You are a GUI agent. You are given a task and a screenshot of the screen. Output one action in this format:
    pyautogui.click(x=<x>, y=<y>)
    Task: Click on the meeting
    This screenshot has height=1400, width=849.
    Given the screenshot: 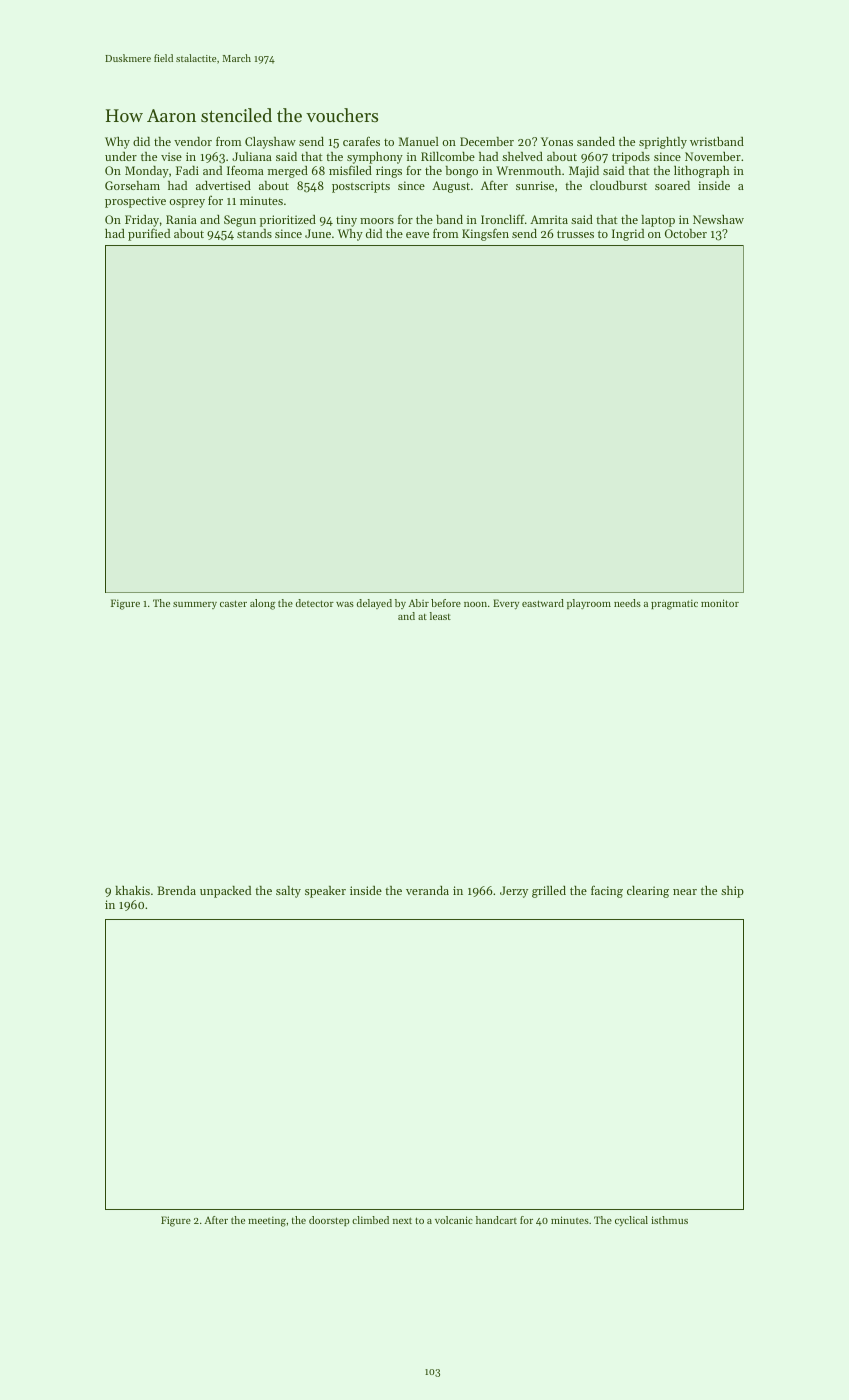 What is the action you would take?
    pyautogui.click(x=267, y=1221)
